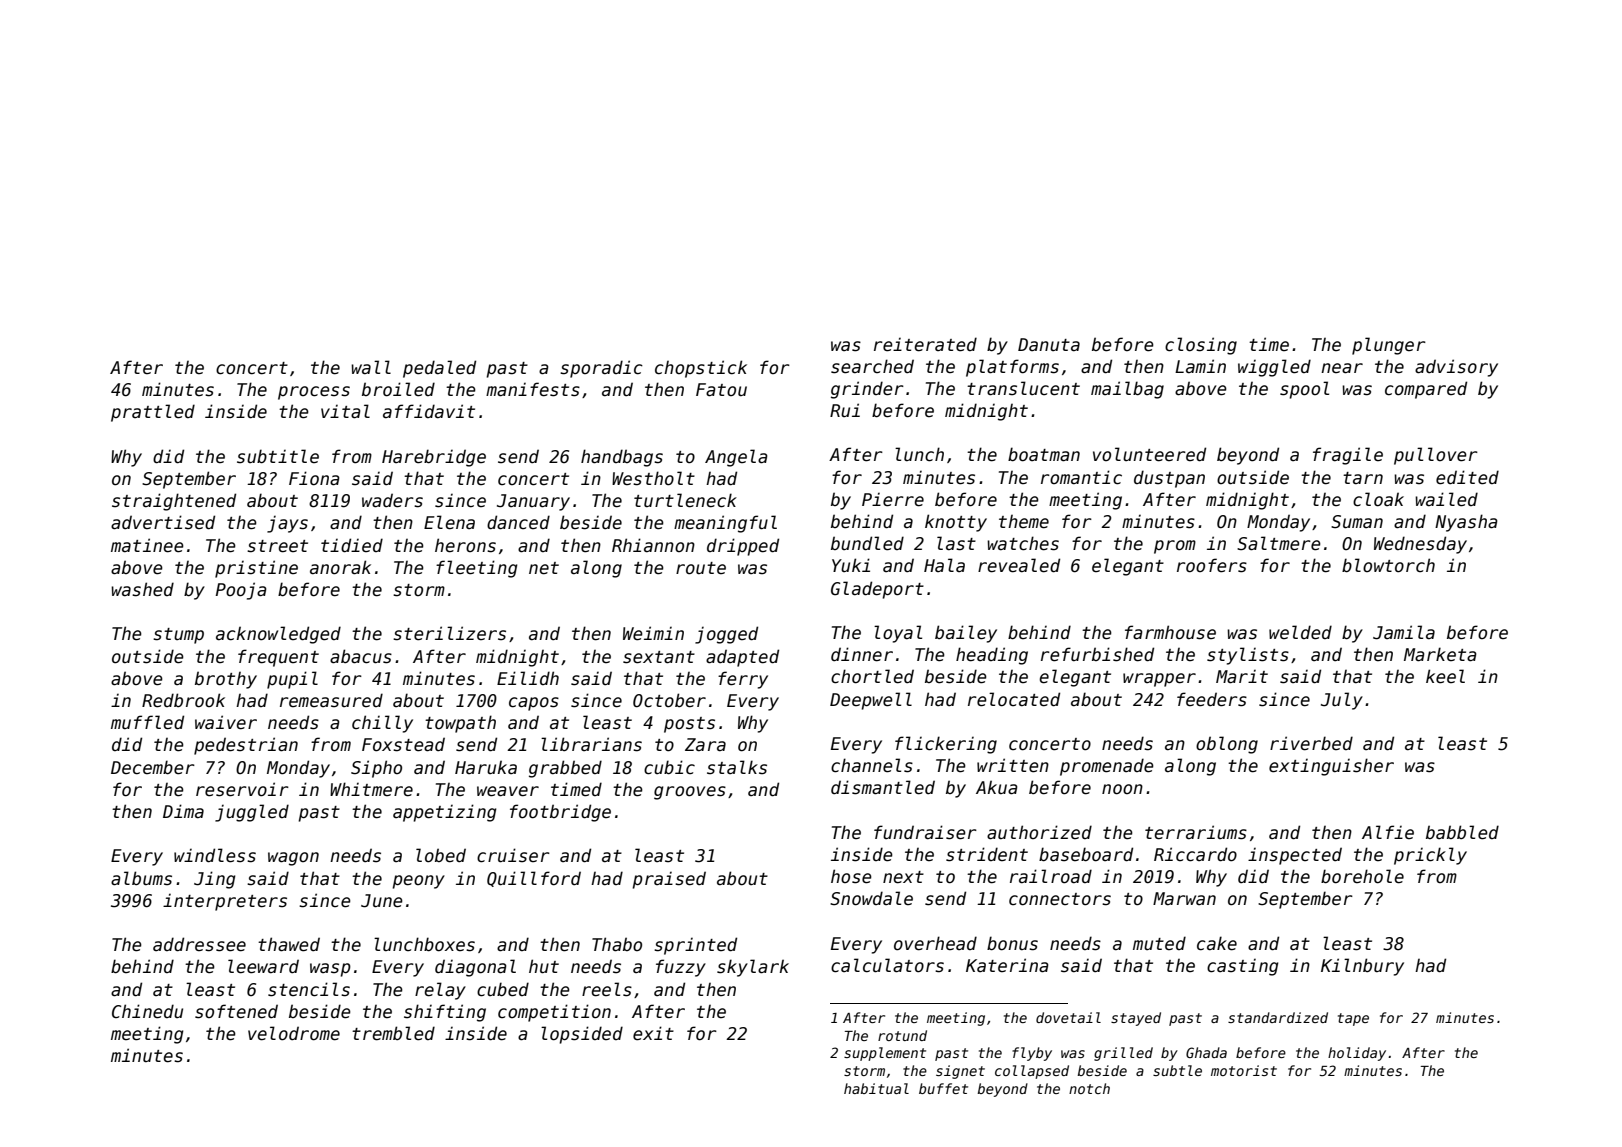 Image resolution: width=1622 pixels, height=1147 pixels. Describe the element at coordinates (1362, 876) in the screenshot. I see `borehole` at that location.
